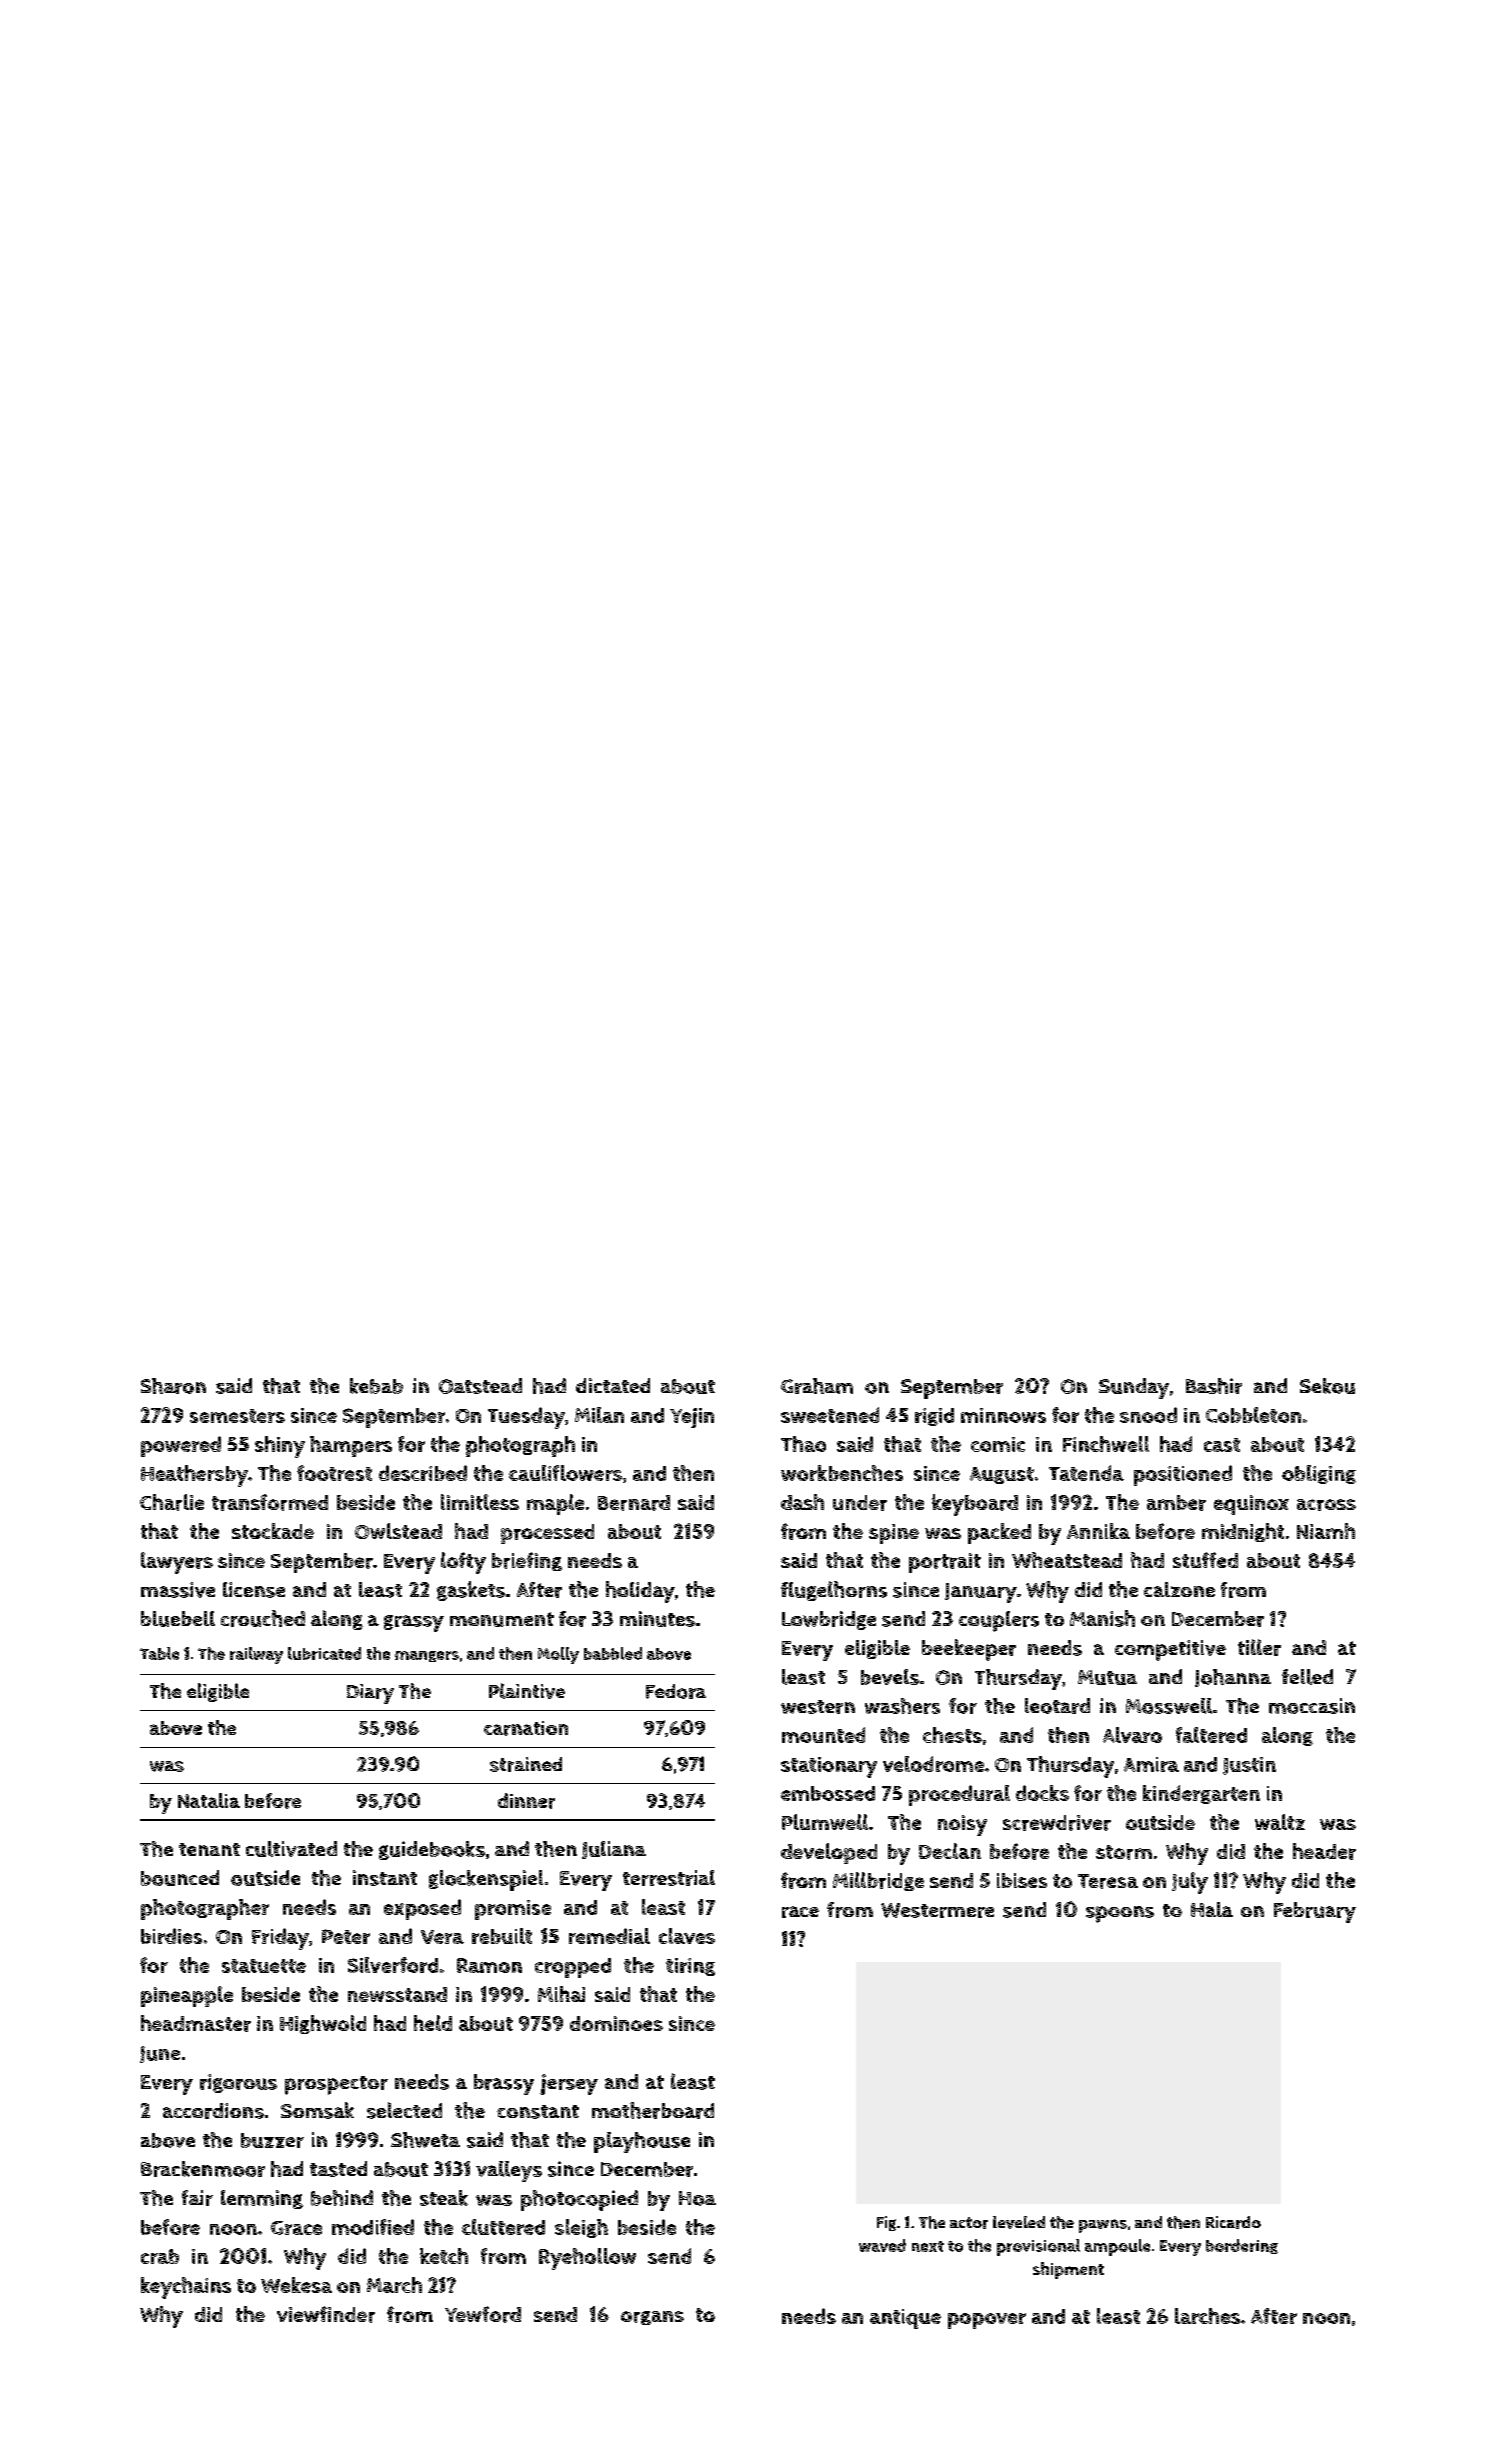 The width and height of the screenshot is (1496, 2464). Describe the element at coordinates (173, 1386) in the screenshot. I see `Sharon` at that location.
